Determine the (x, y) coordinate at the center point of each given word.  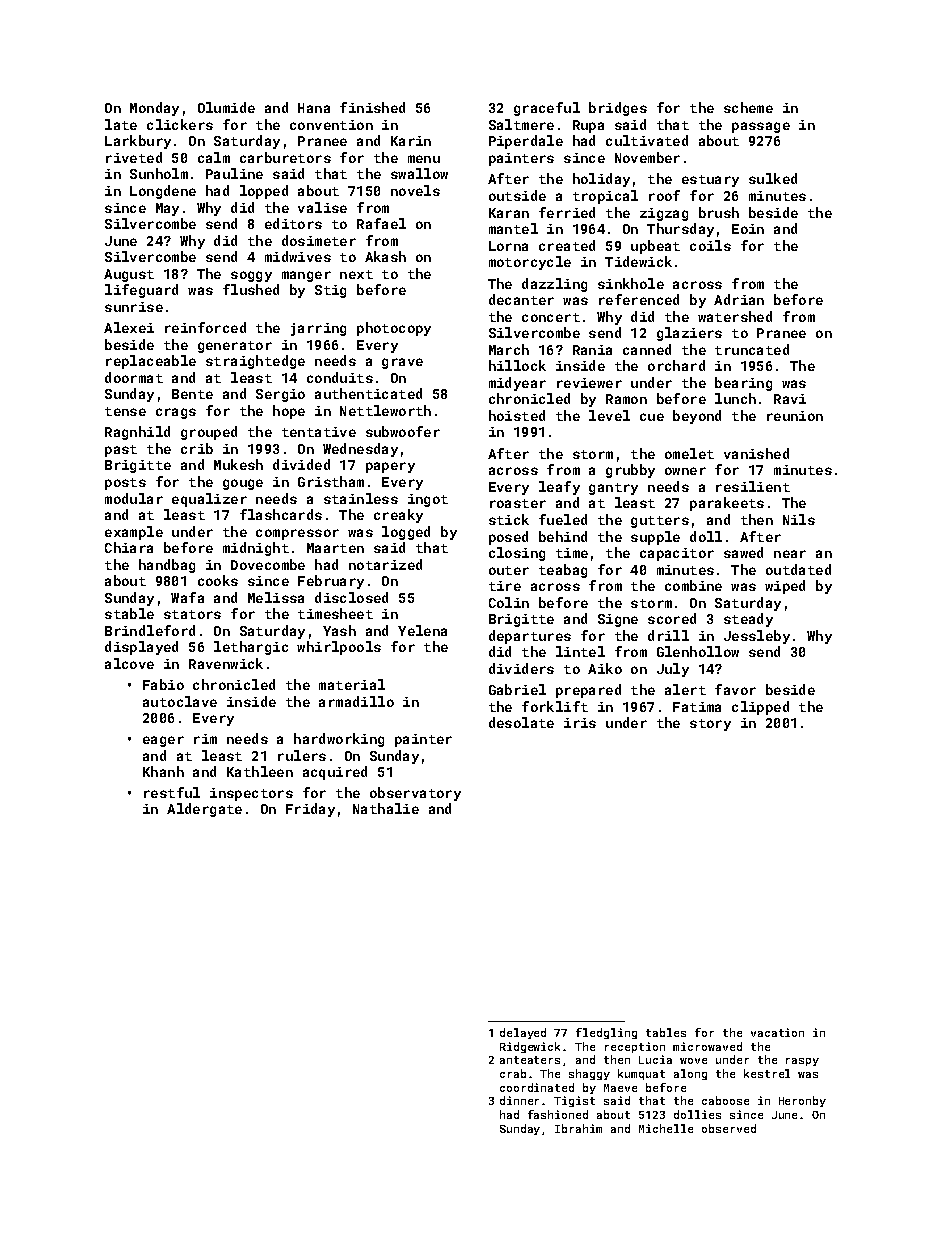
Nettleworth (385, 410)
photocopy (394, 329)
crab (513, 1073)
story (710, 725)
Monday (154, 109)
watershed (735, 316)
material (352, 684)
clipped (760, 708)
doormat (134, 377)
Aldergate (204, 810)
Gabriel (517, 689)
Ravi (790, 399)
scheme (748, 107)
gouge (243, 484)
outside (517, 195)
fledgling (606, 1033)
